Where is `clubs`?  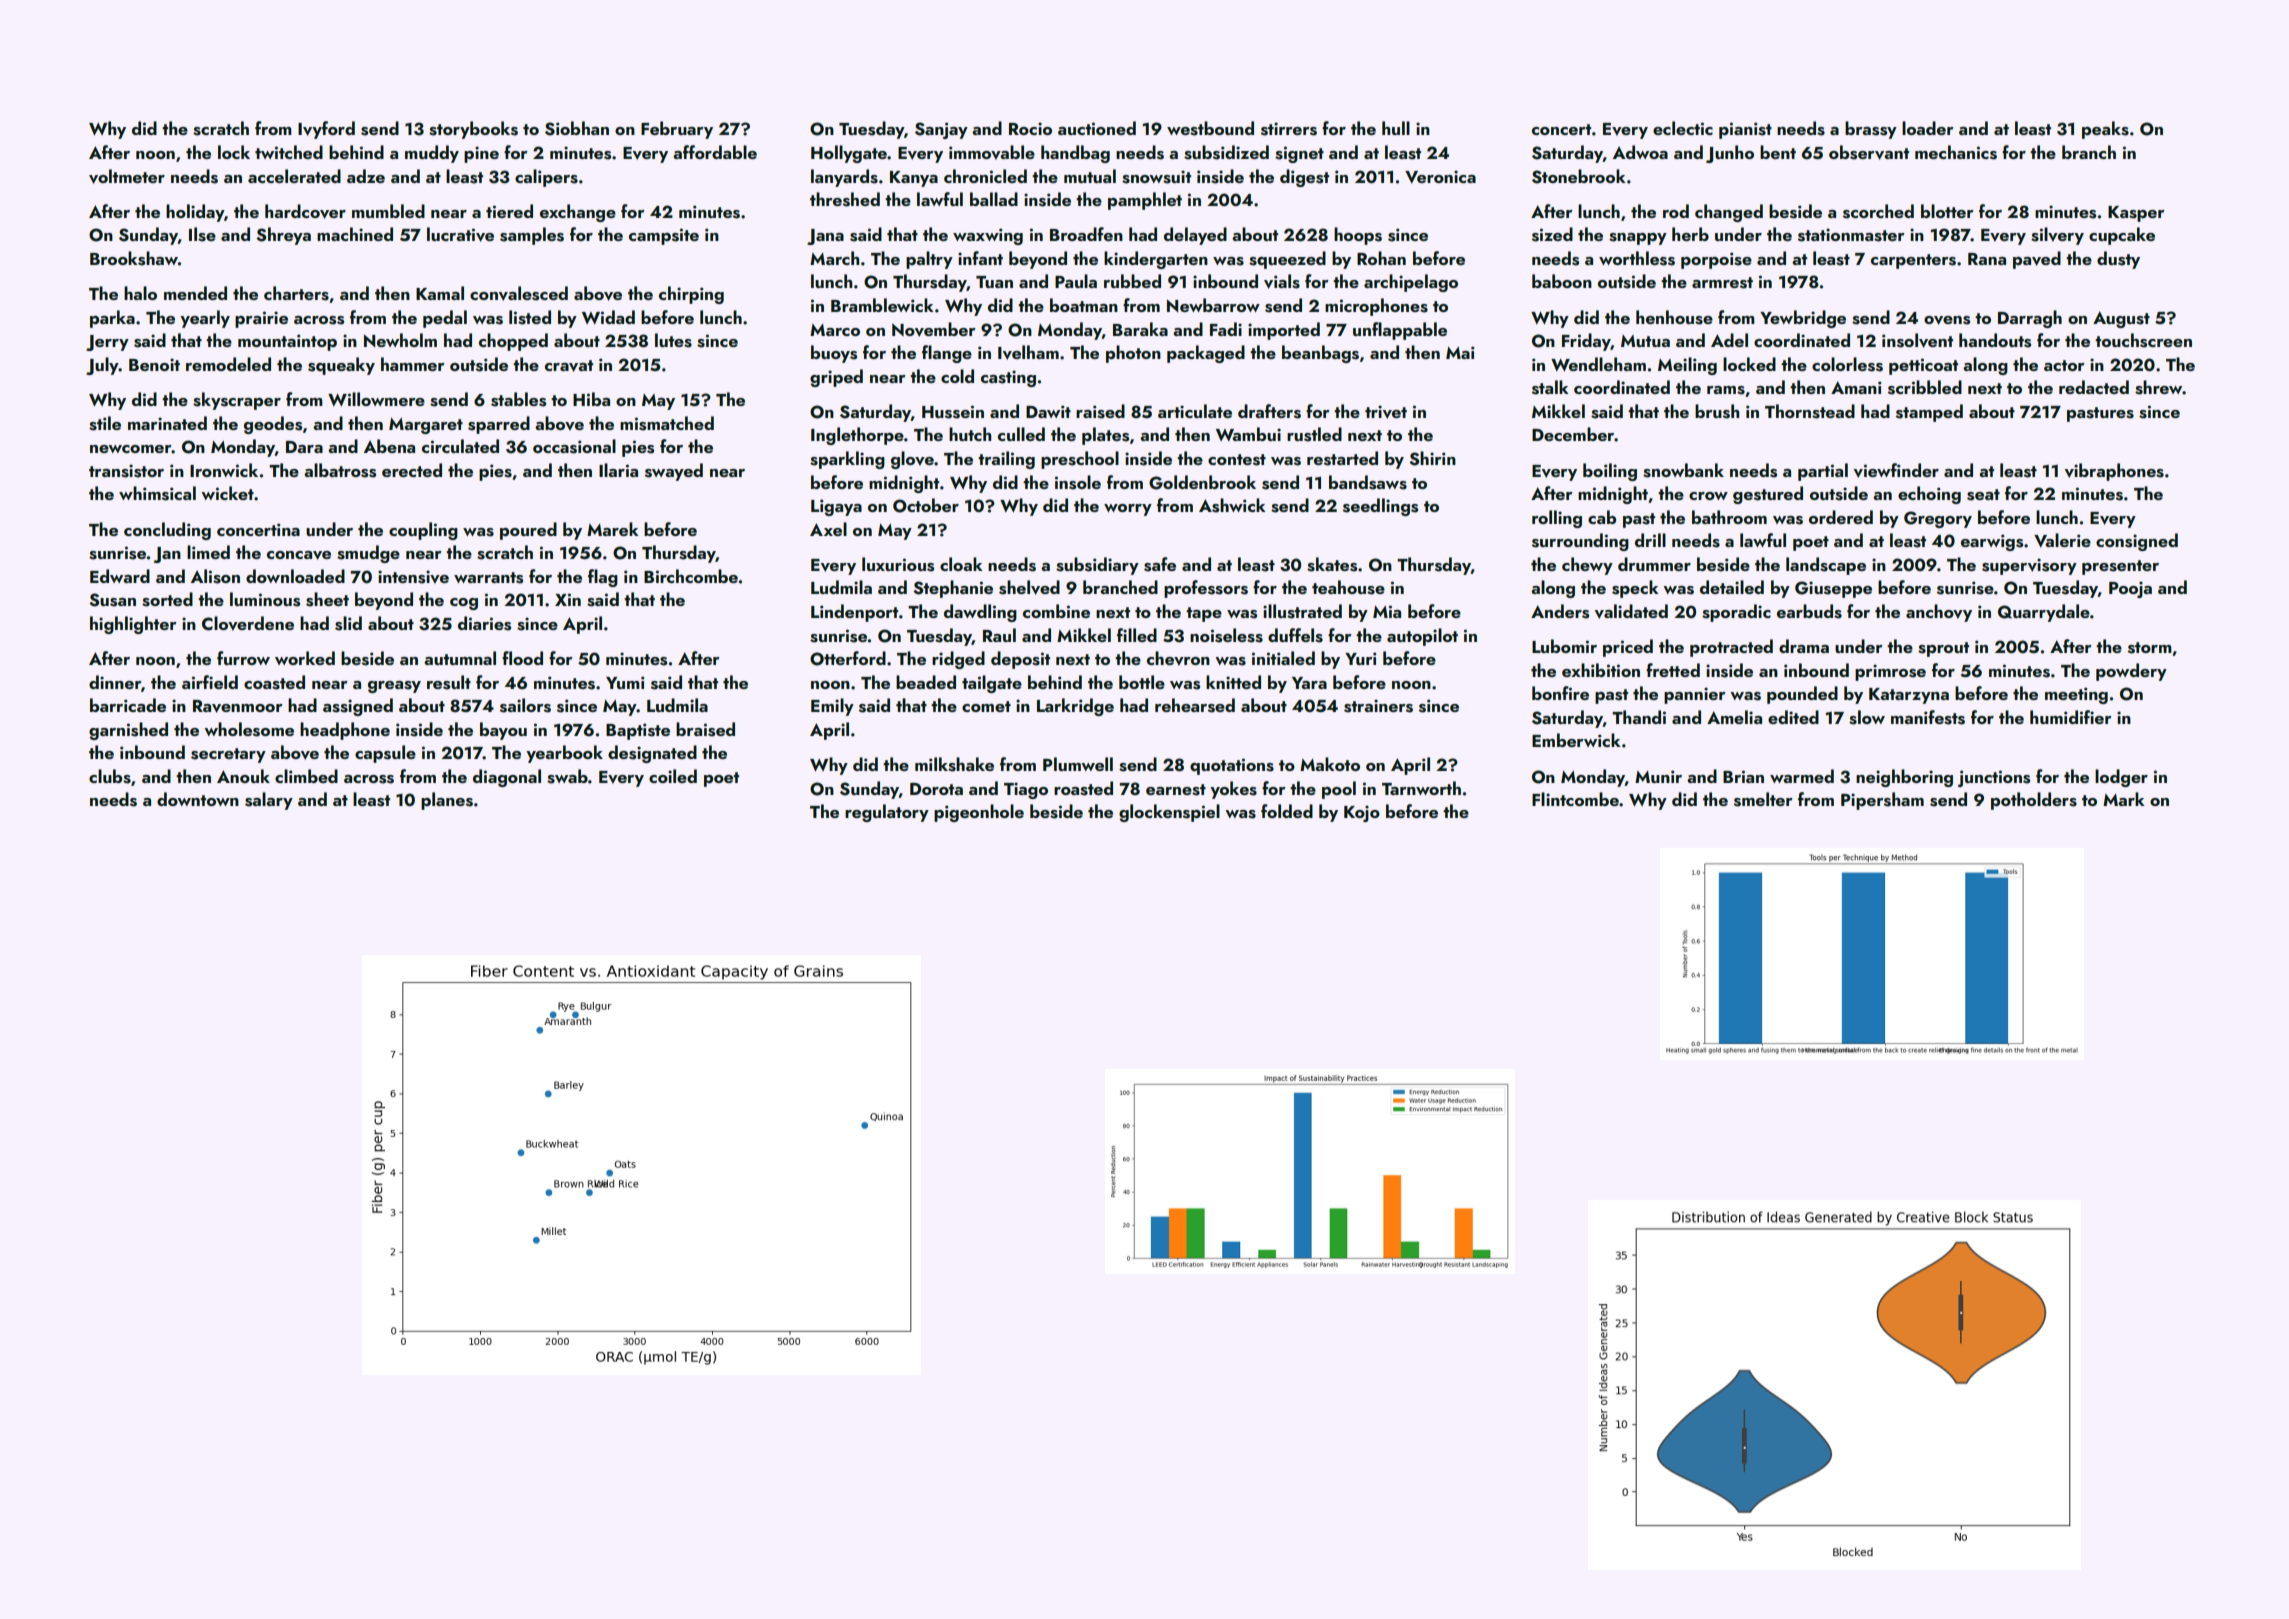
clubs is located at coordinates (110, 776).
